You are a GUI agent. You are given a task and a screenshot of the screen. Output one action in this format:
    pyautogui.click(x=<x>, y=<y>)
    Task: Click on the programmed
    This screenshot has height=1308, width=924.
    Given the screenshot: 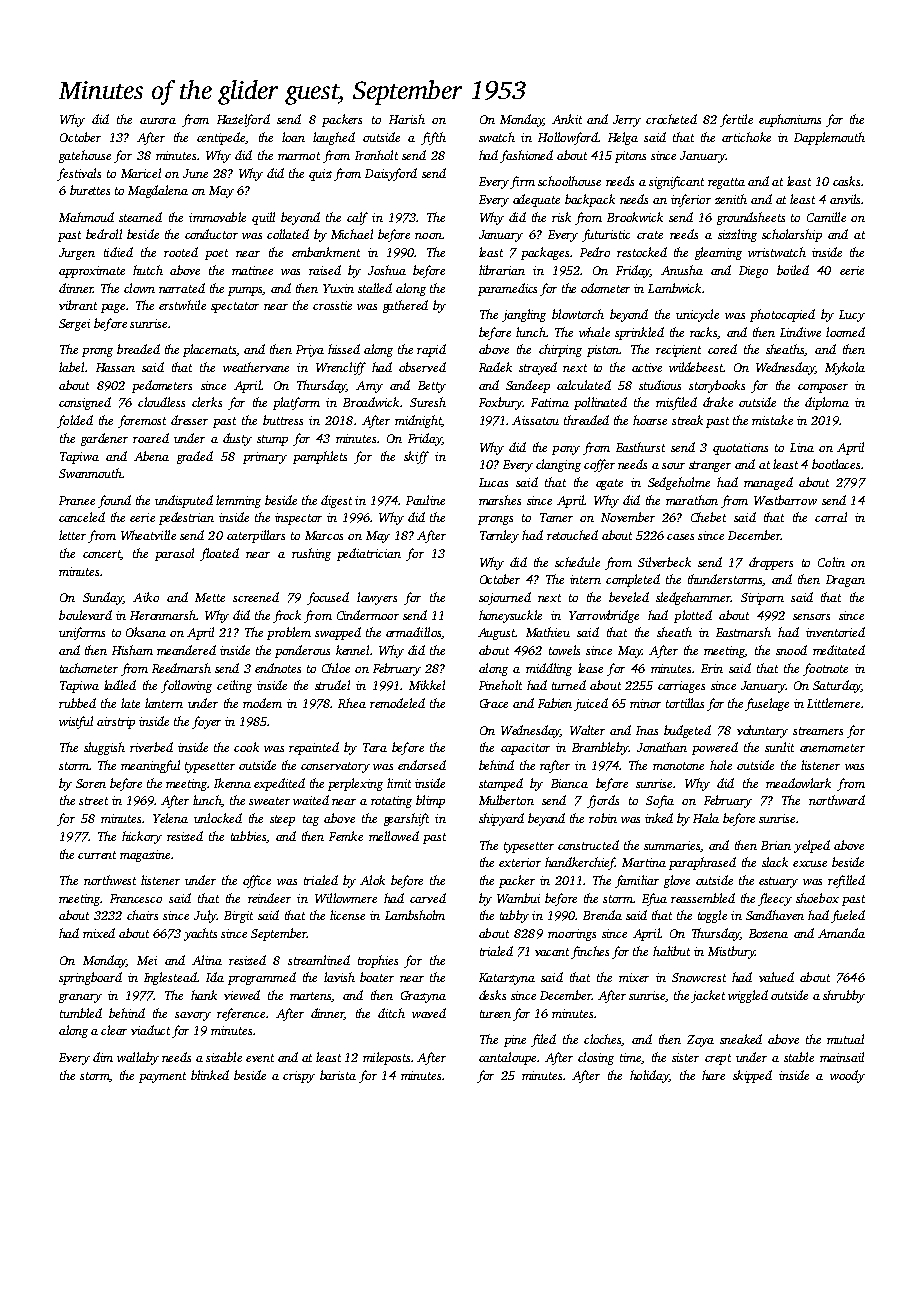 What is the action you would take?
    pyautogui.click(x=262, y=978)
